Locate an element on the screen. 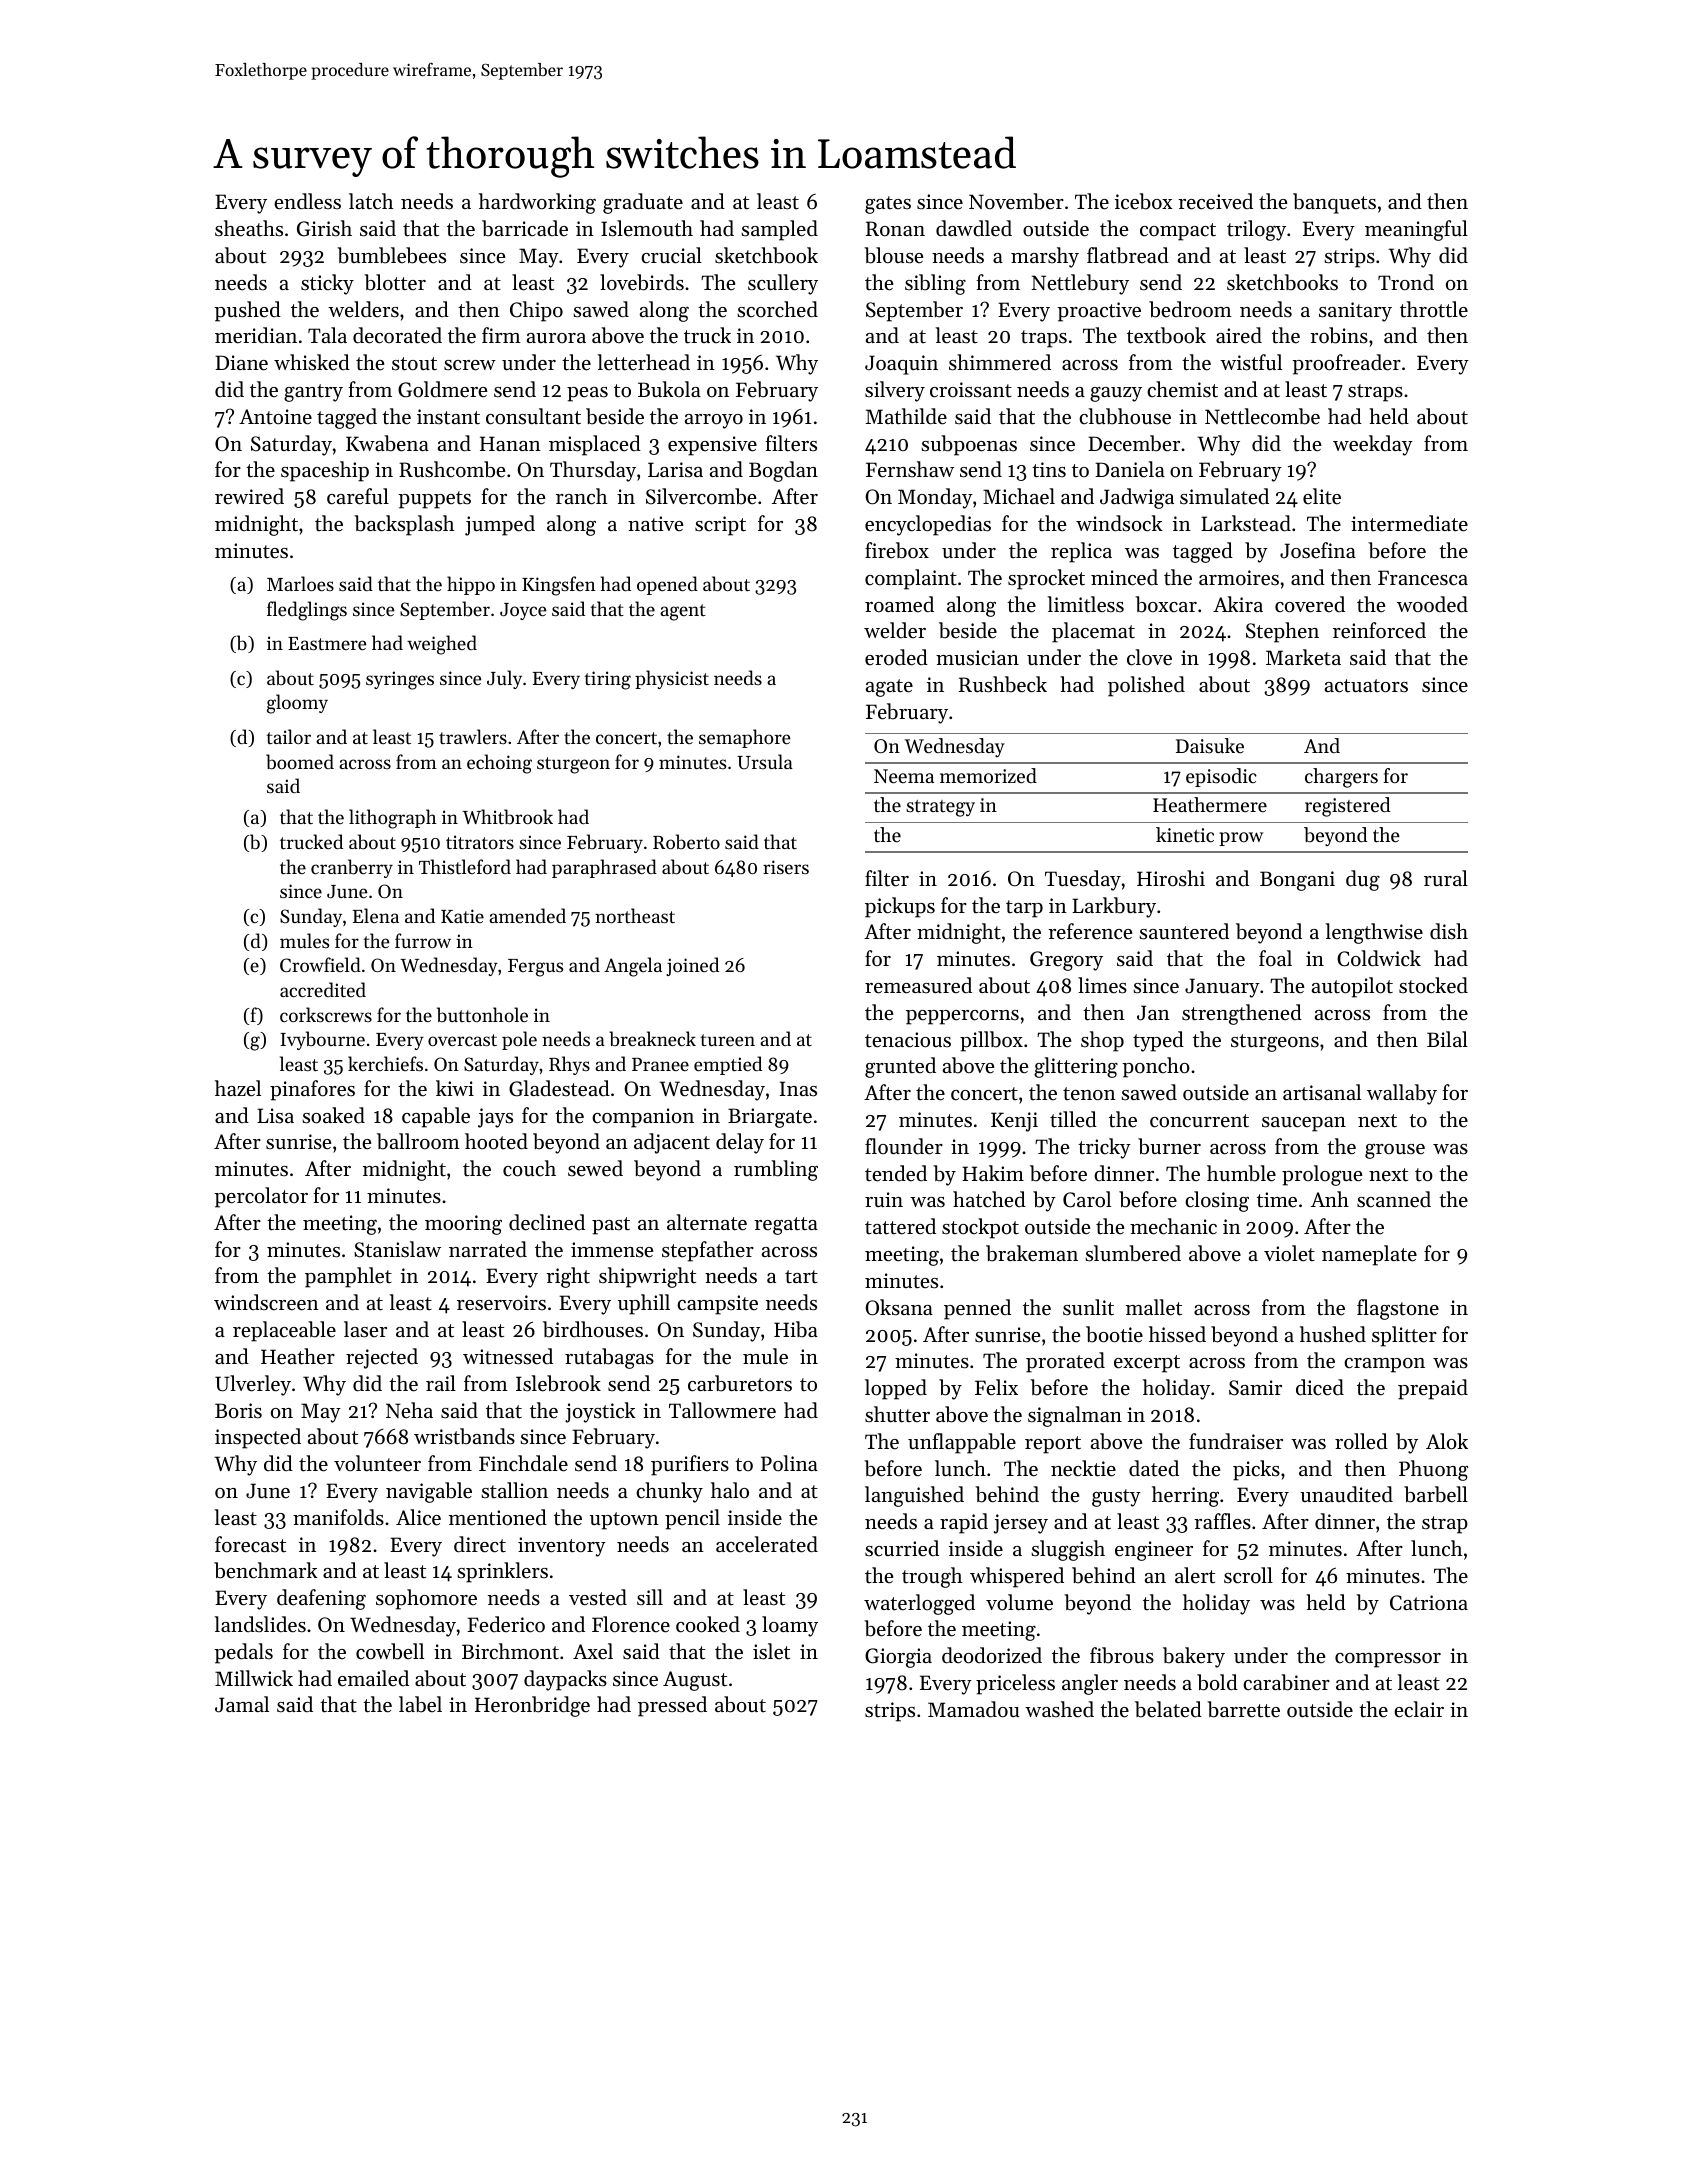 The height and width of the screenshot is (2178, 1683). cranberry is located at coordinates (352, 868).
